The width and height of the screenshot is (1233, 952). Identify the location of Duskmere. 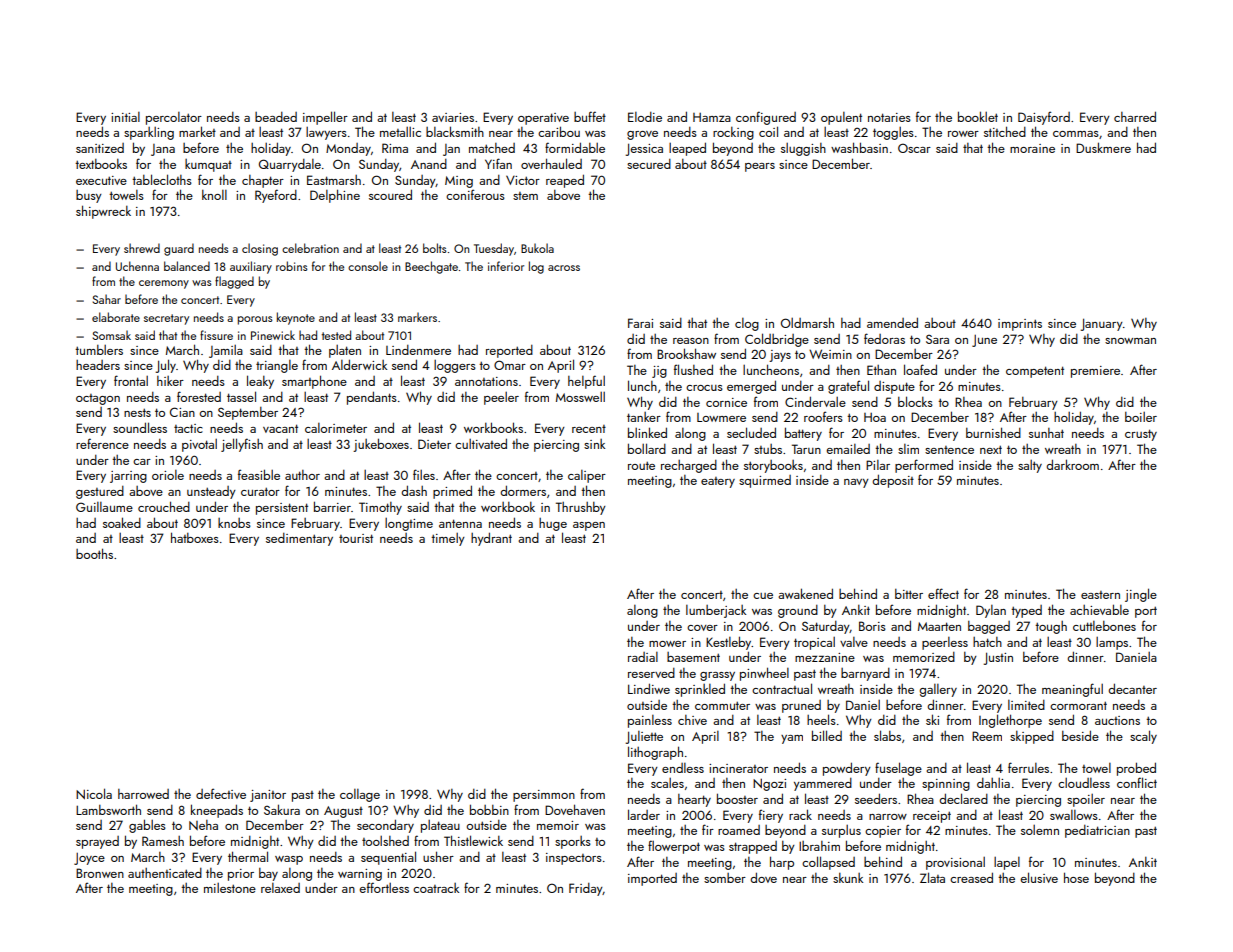
(1103, 147).
